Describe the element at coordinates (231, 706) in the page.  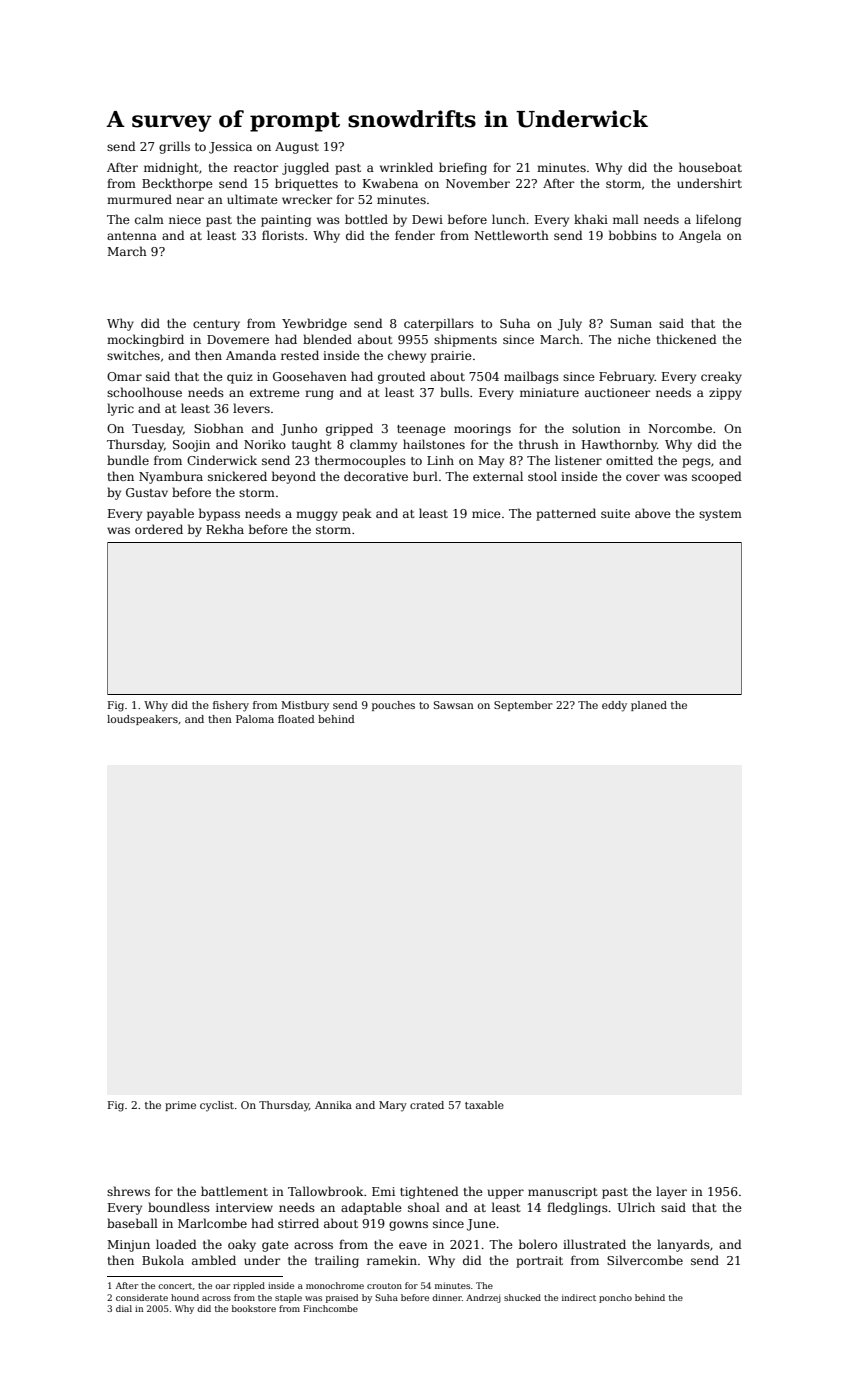
I see `fishery` at that location.
